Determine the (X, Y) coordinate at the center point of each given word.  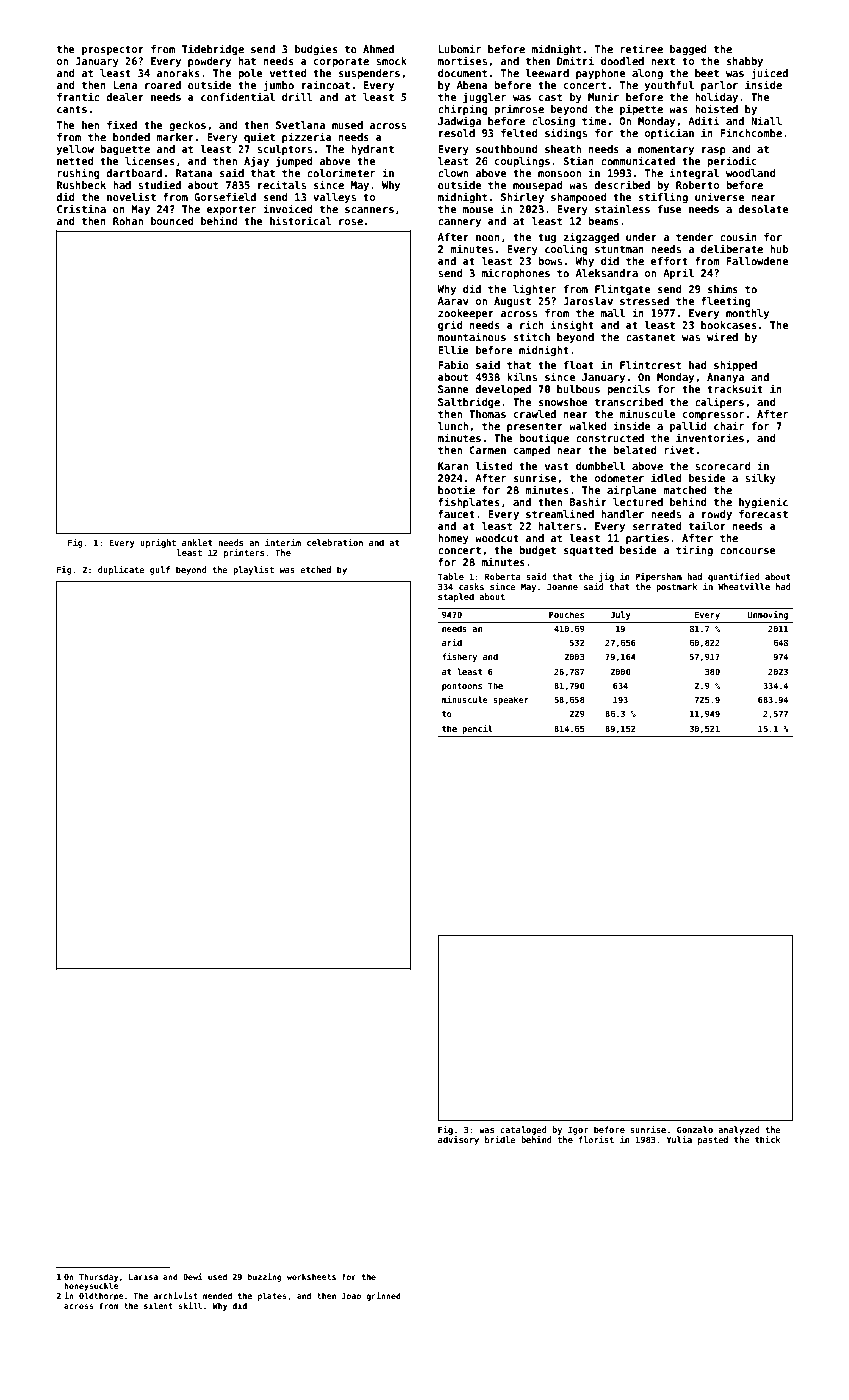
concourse (748, 551)
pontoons (462, 687)
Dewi (193, 1276)
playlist (253, 570)
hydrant (372, 150)
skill (190, 1305)
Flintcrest (650, 364)
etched (315, 569)
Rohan (128, 221)
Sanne (453, 389)
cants (72, 109)
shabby (745, 62)
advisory (458, 1140)
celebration (335, 542)
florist (596, 1139)
